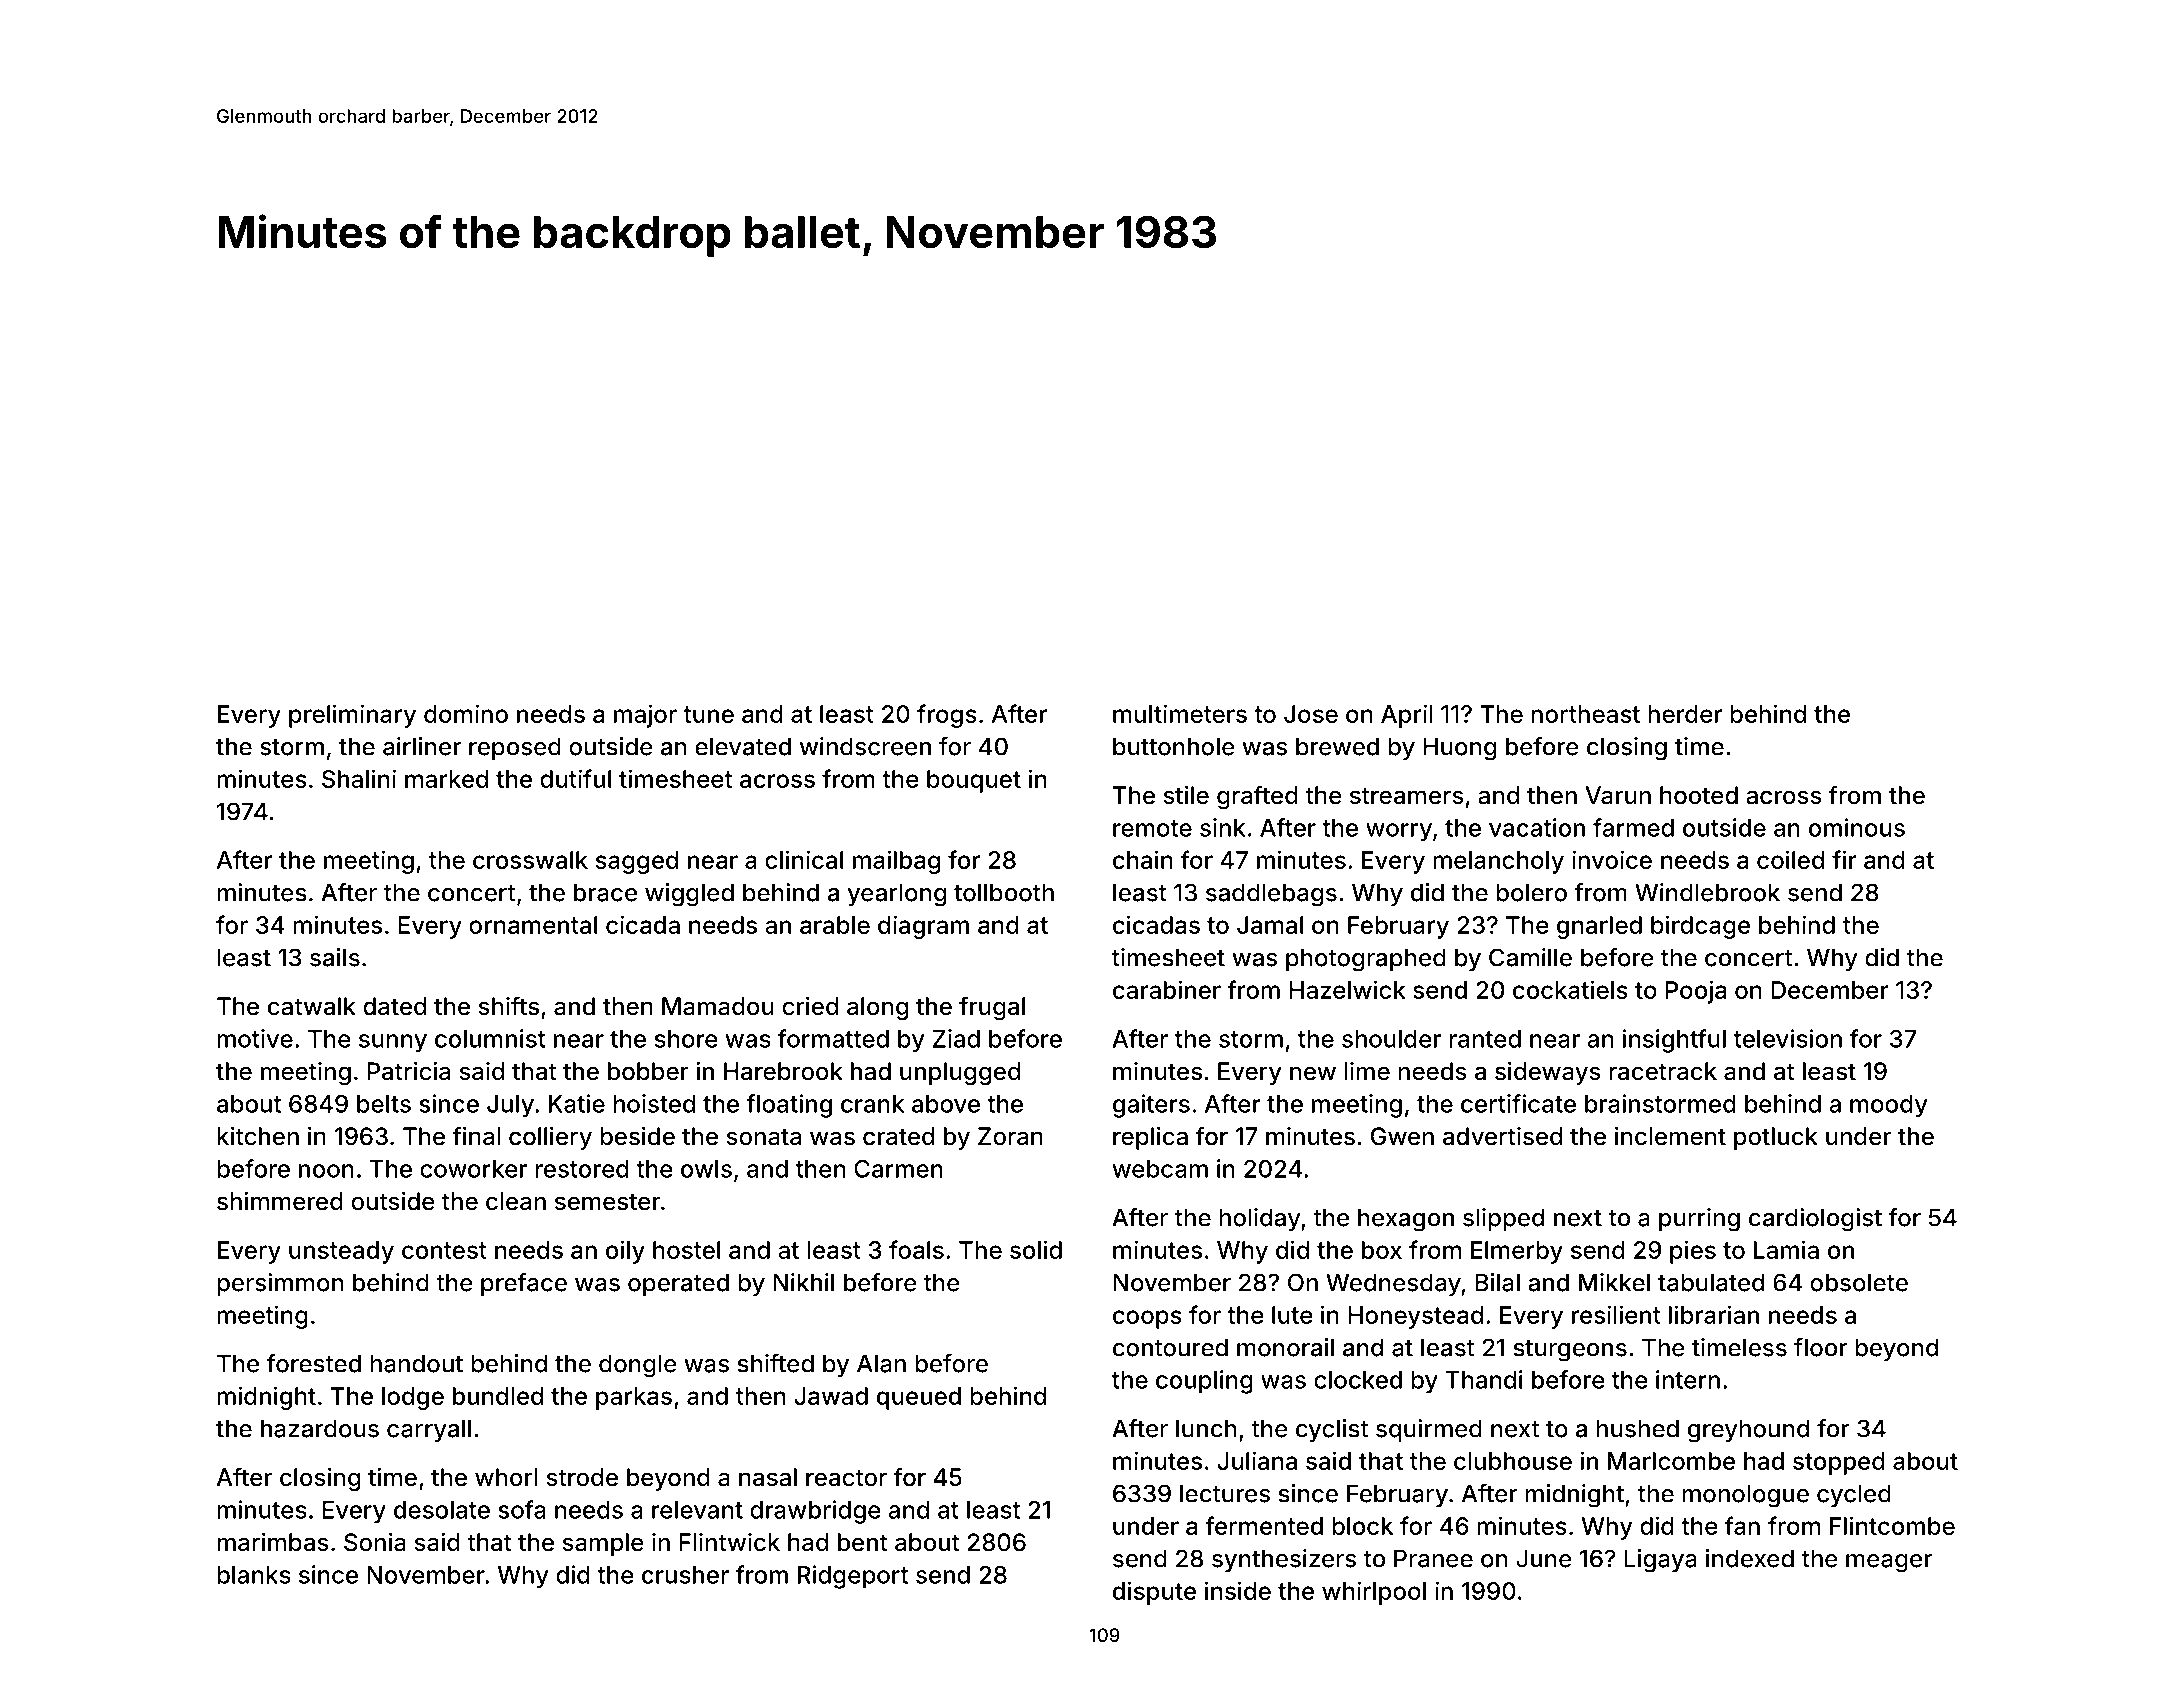  Describe the element at coordinates (877, 1008) in the screenshot. I see `along` at that location.
